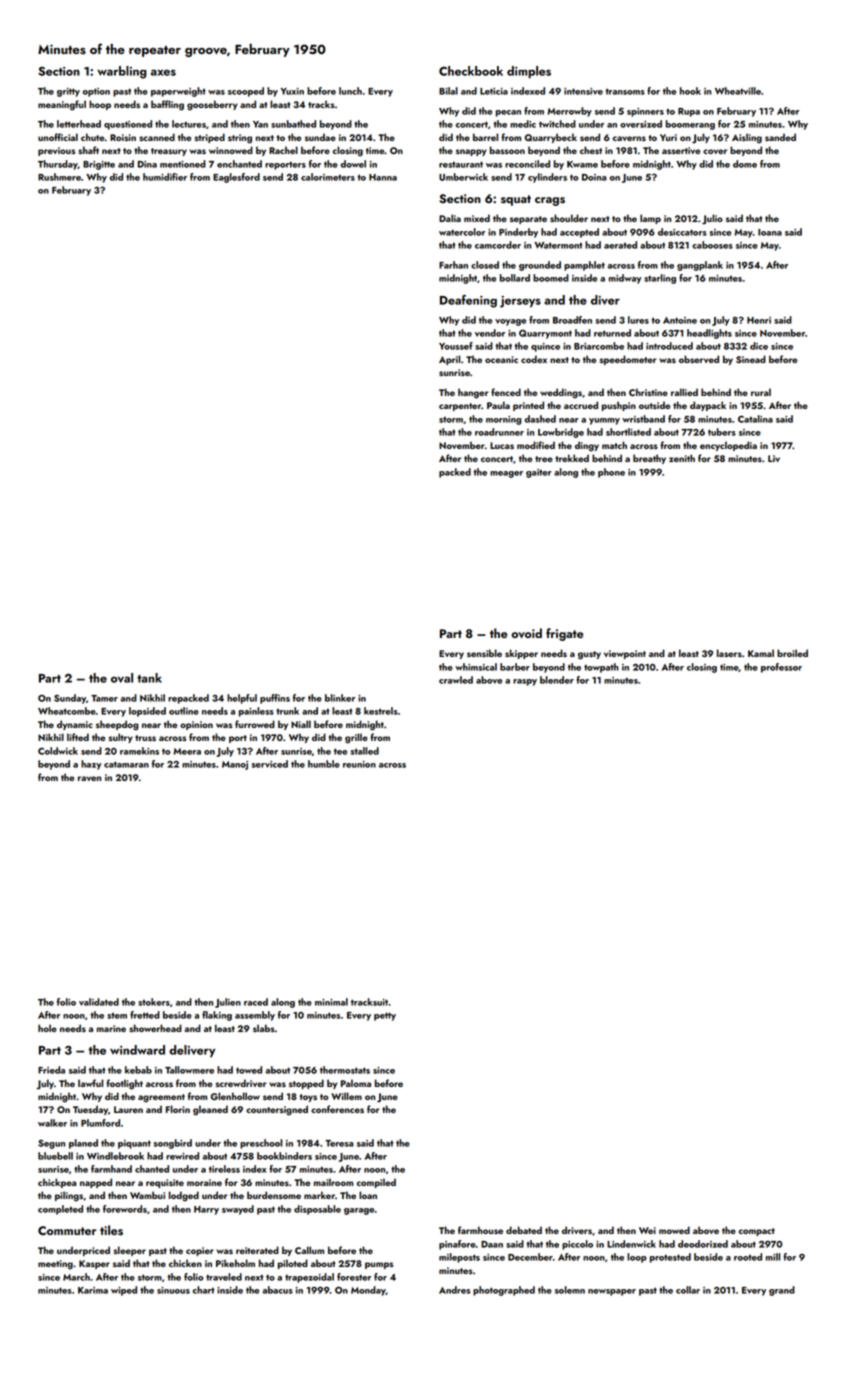  I want to click on Kamal, so click(761, 653).
